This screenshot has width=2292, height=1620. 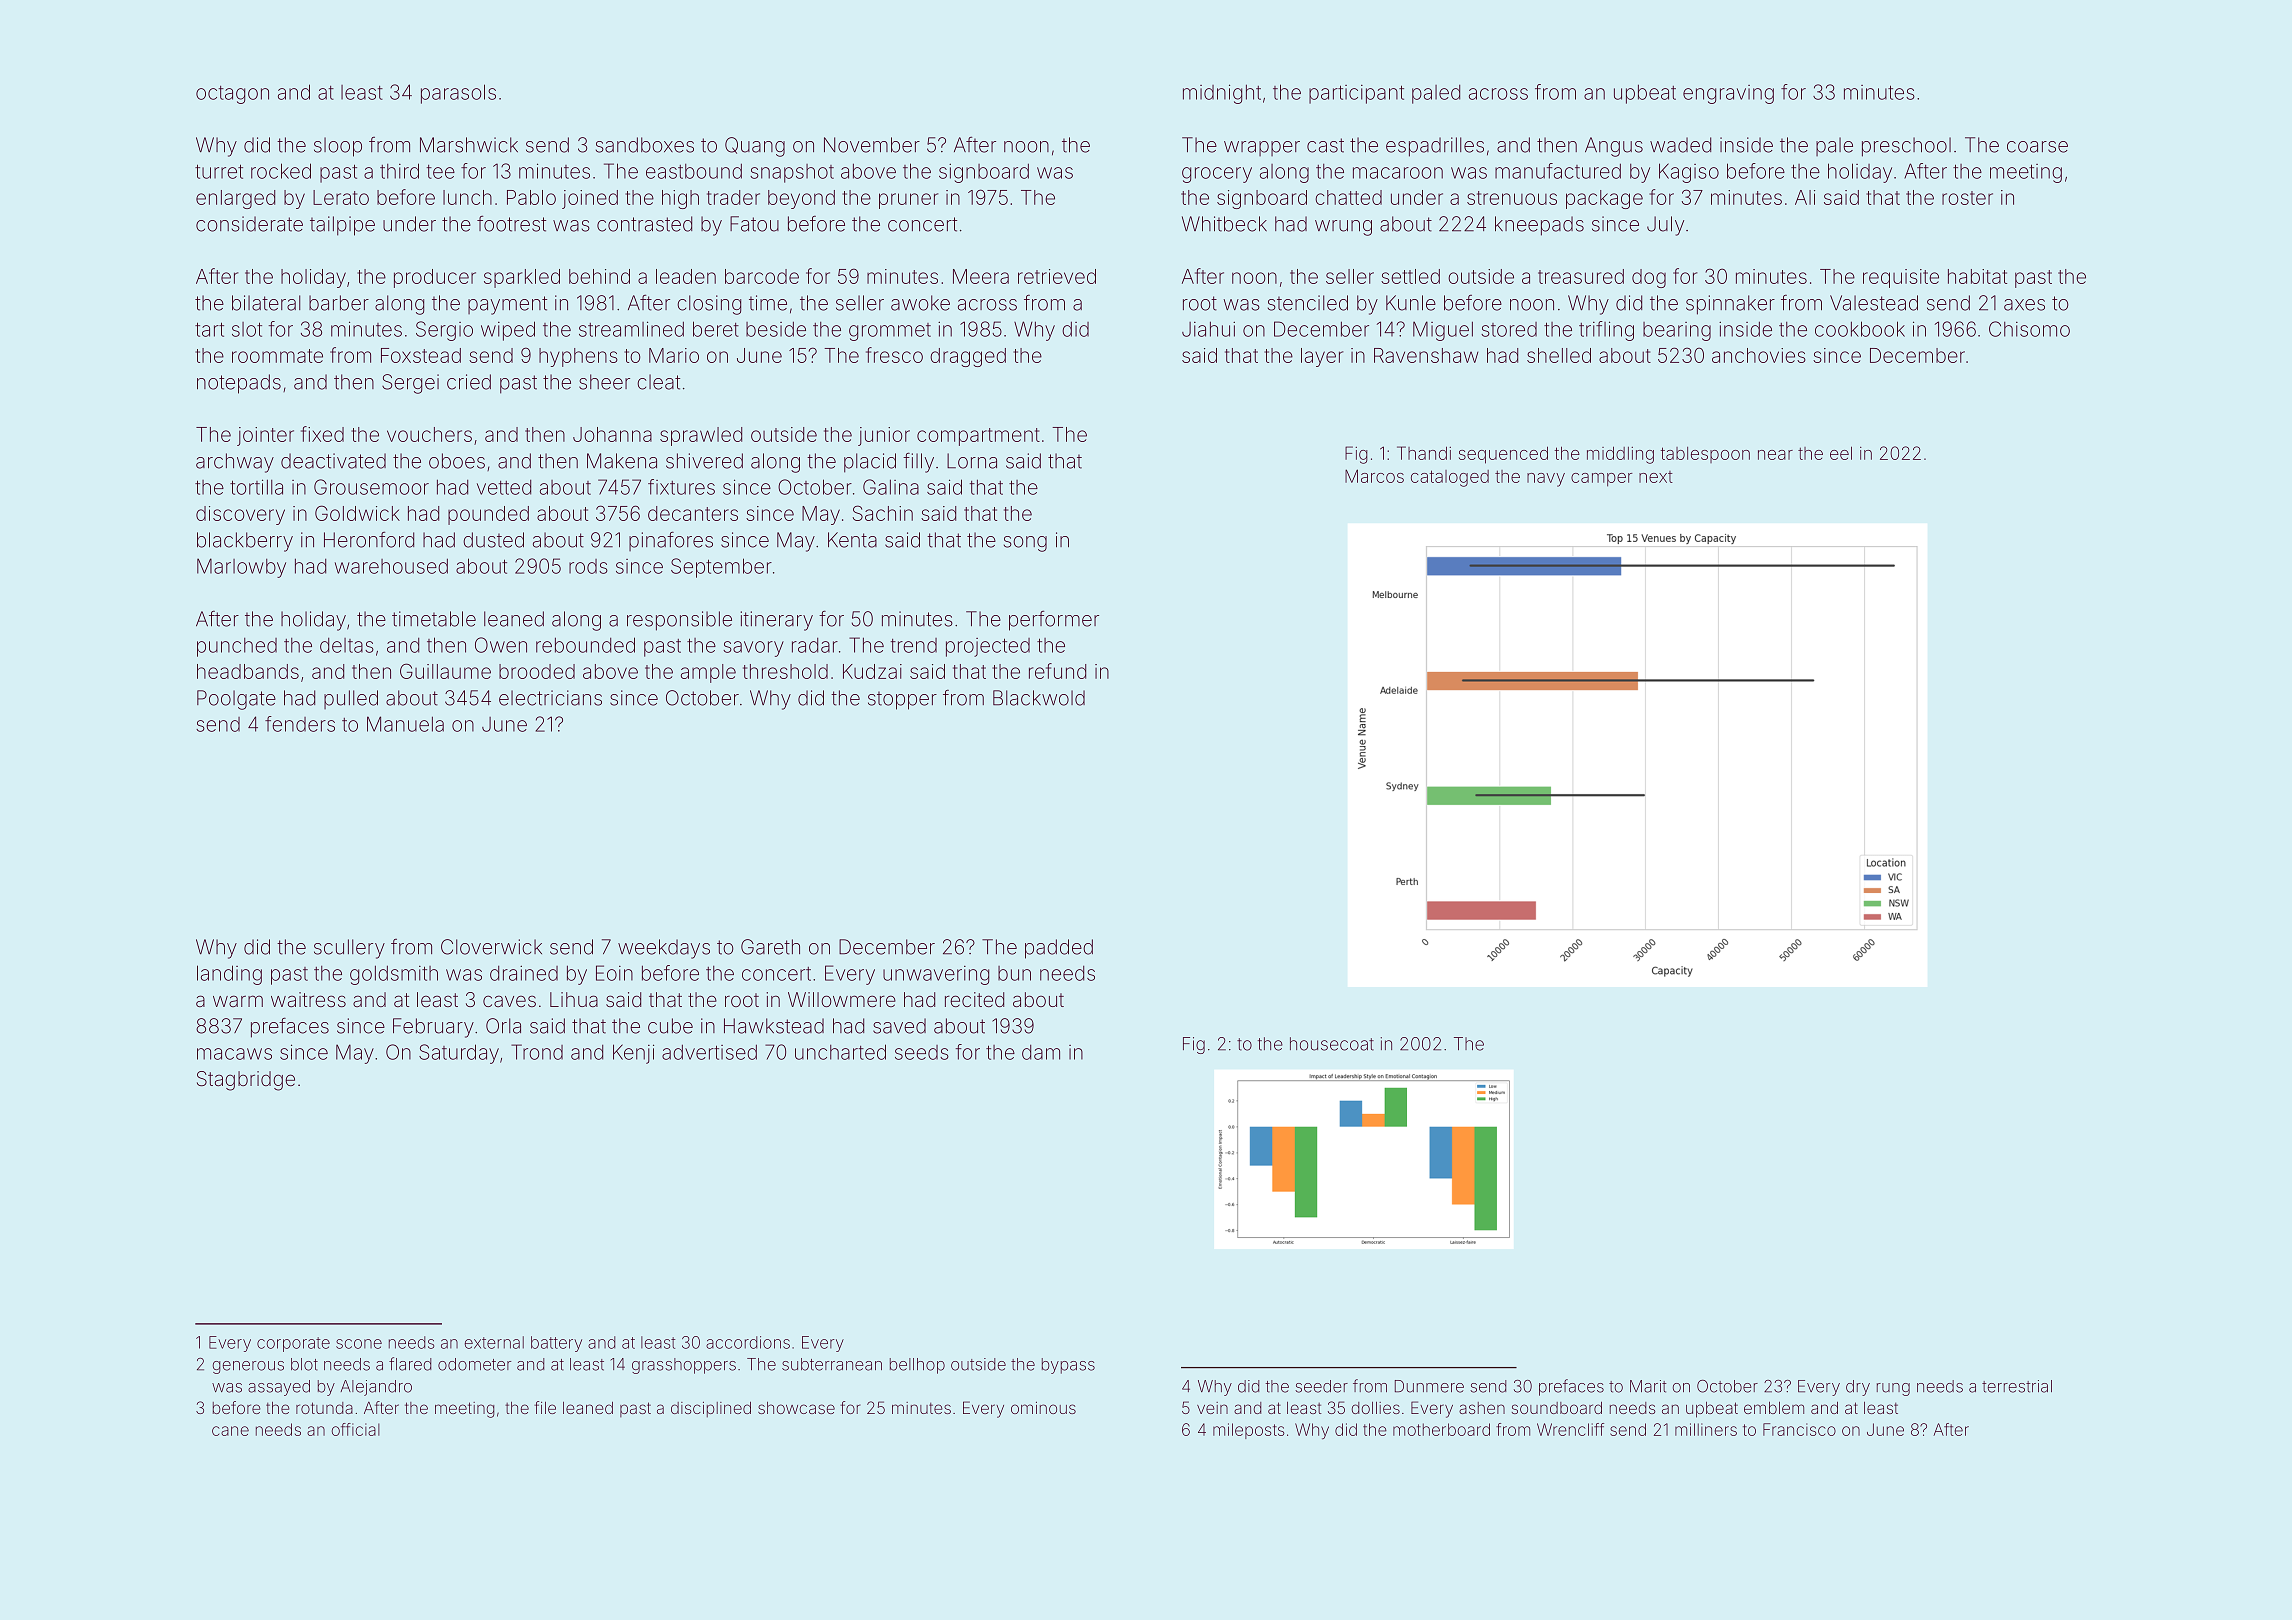 I want to click on near, so click(x=1775, y=455).
